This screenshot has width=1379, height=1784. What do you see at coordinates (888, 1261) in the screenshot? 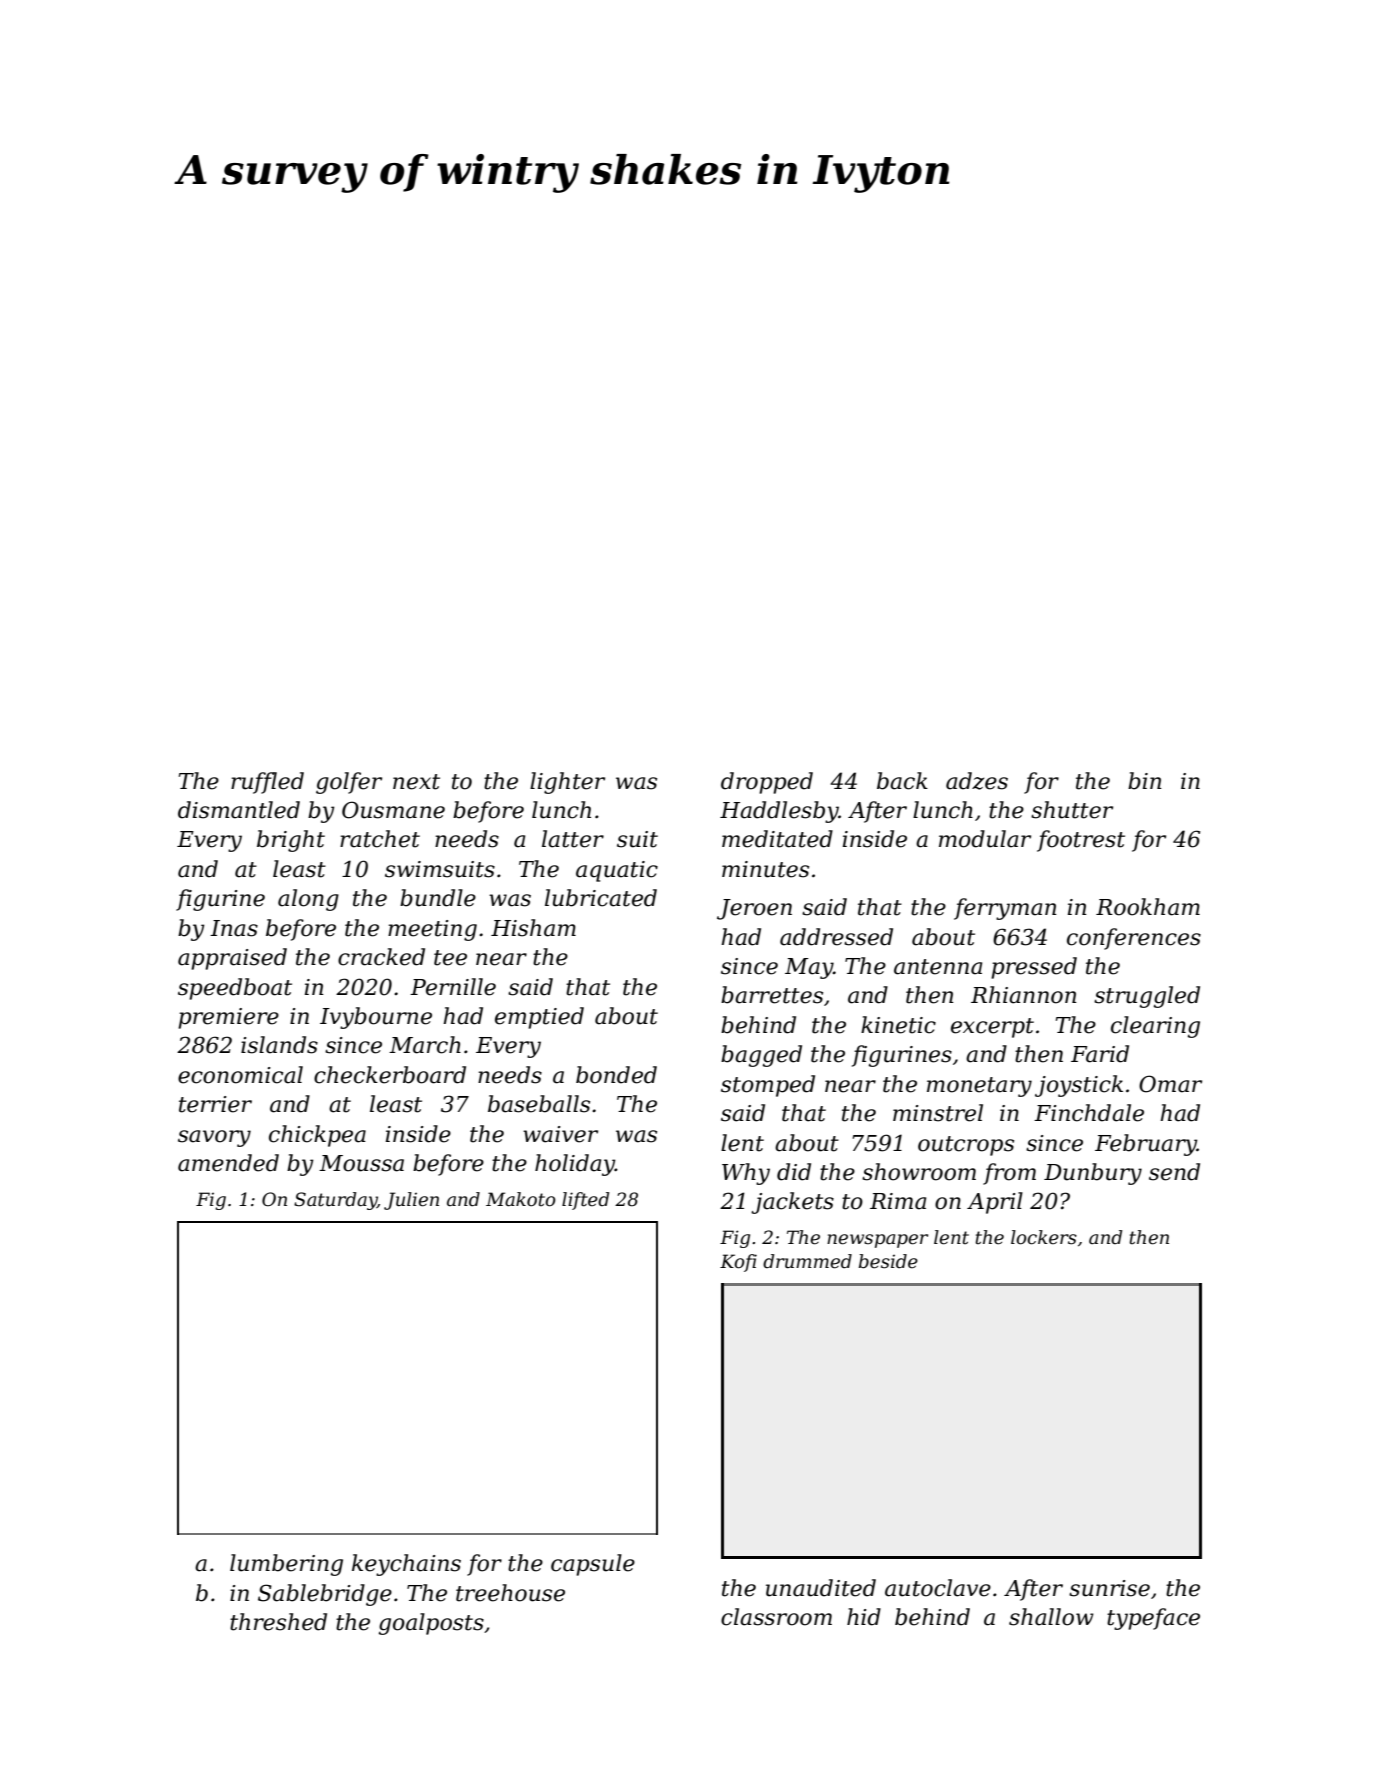
I see `beside` at bounding box center [888, 1261].
